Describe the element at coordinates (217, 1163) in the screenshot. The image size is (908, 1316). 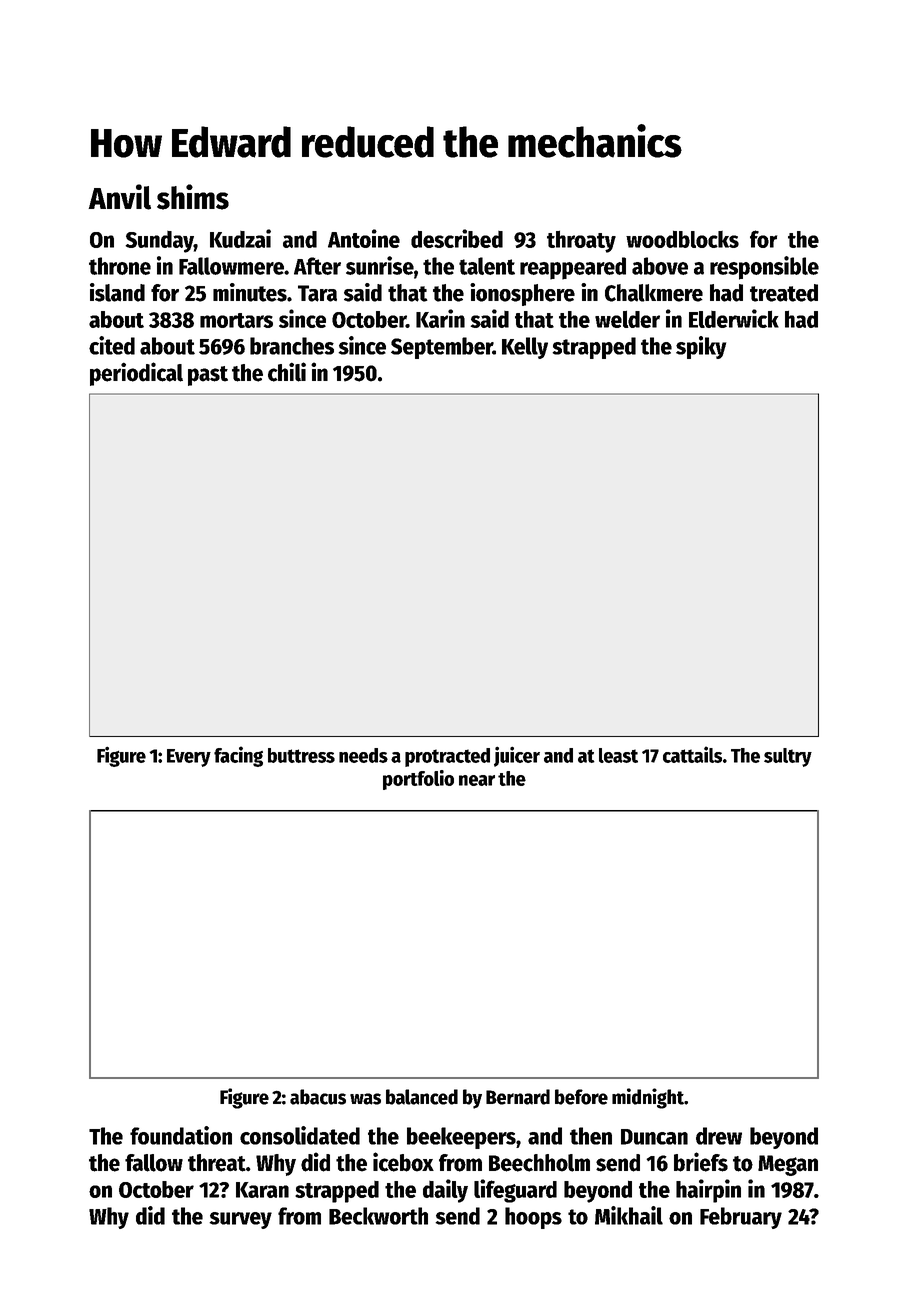
I see `threat` at that location.
